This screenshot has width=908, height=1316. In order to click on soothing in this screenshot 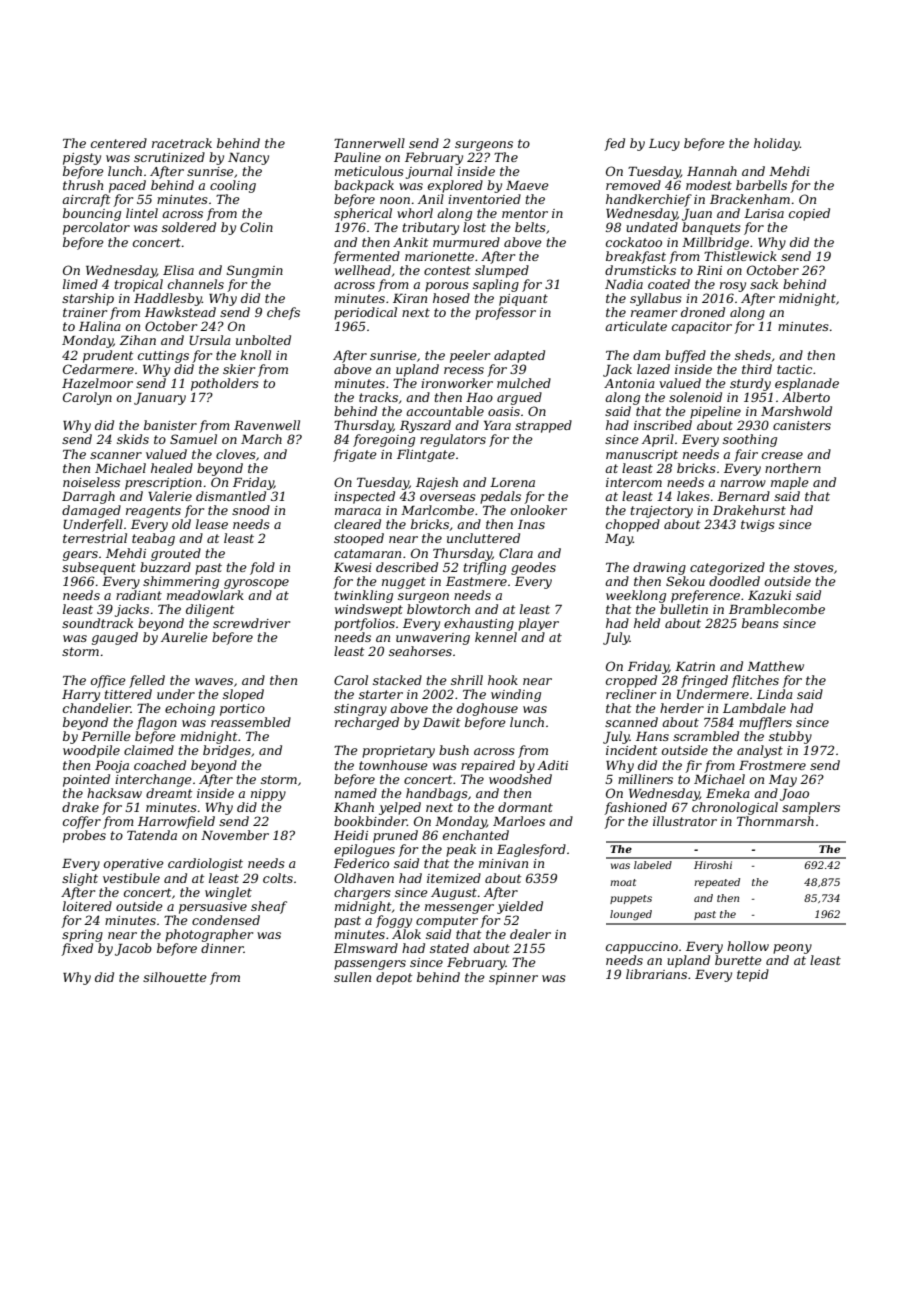, I will do `click(750, 440)`.
